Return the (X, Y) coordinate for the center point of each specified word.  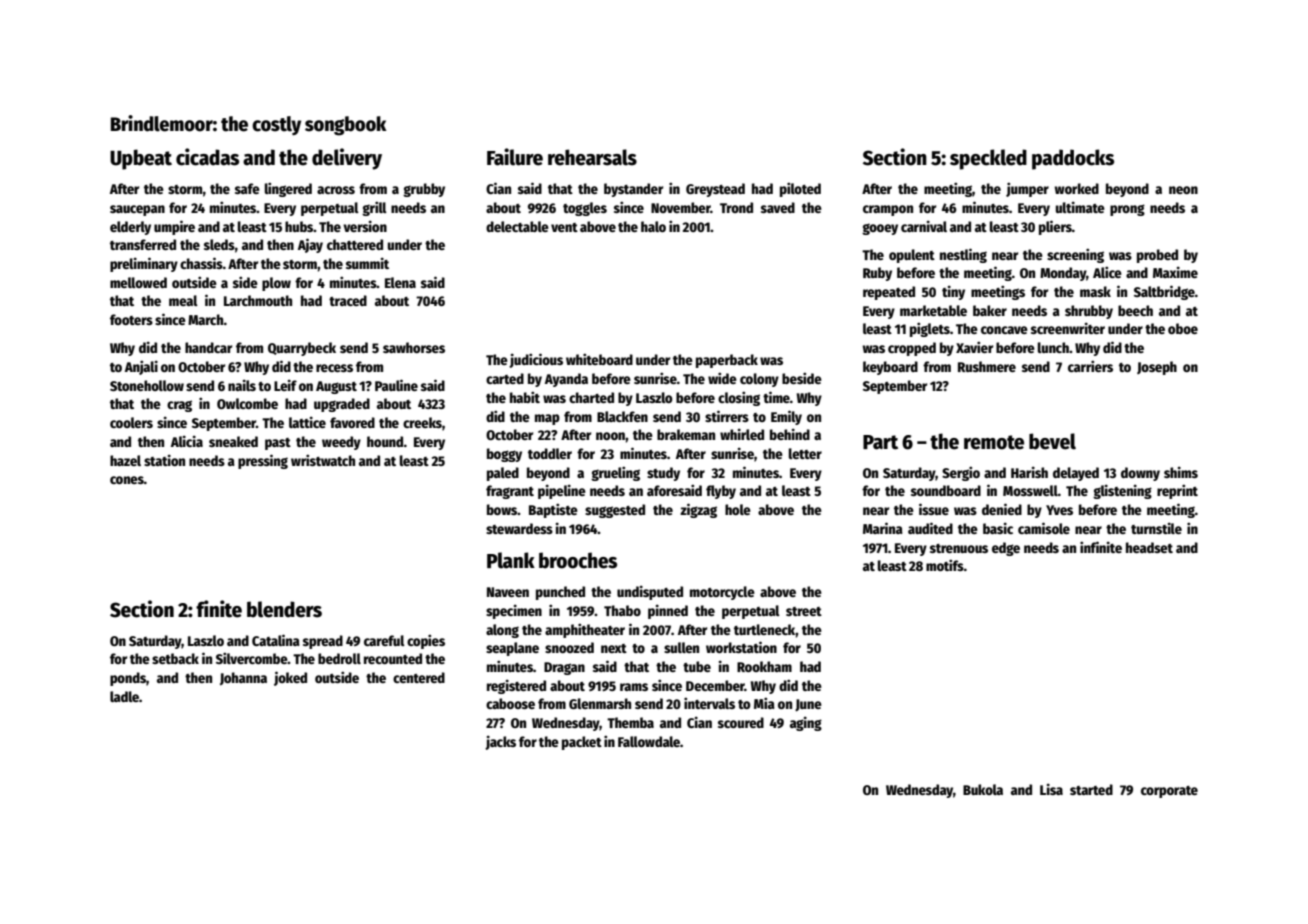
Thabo (622, 610)
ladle (124, 696)
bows (502, 509)
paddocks (1073, 159)
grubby (424, 190)
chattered (355, 244)
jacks (500, 742)
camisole (1044, 528)
